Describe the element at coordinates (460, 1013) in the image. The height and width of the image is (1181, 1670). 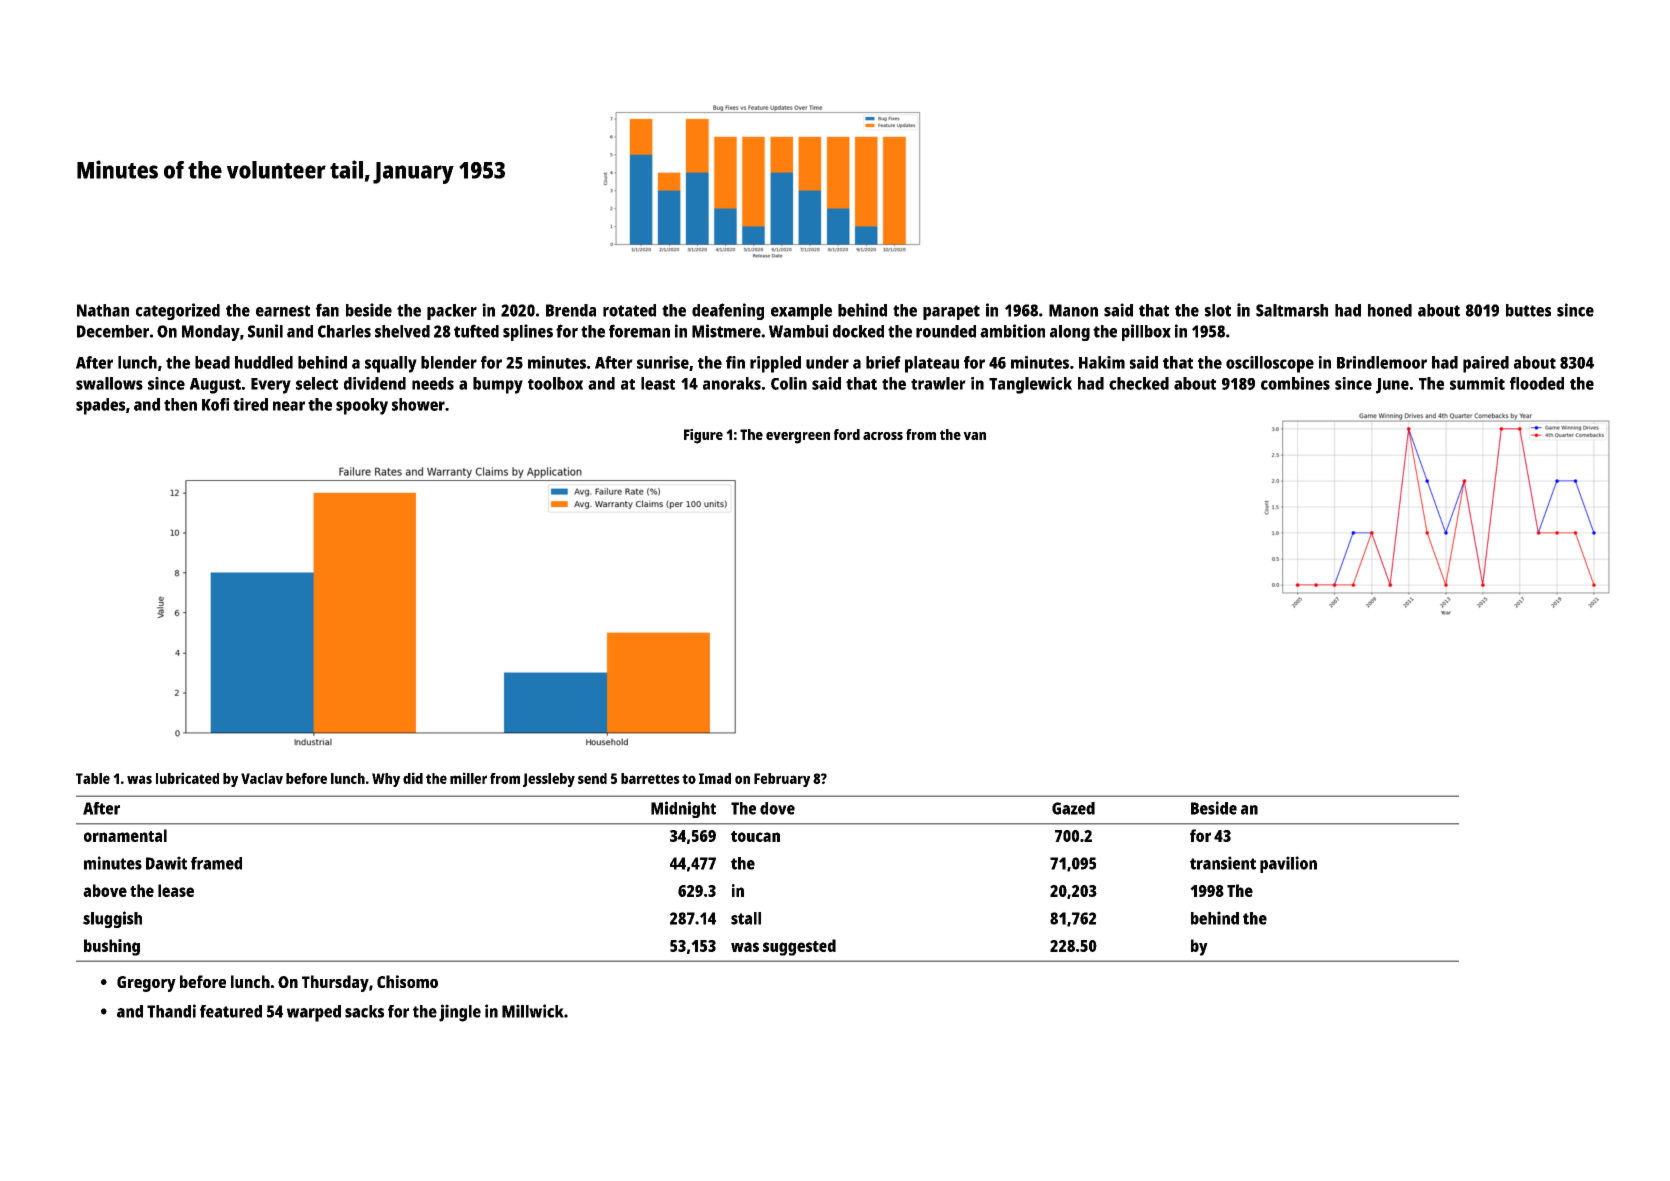
I see `jingle` at that location.
